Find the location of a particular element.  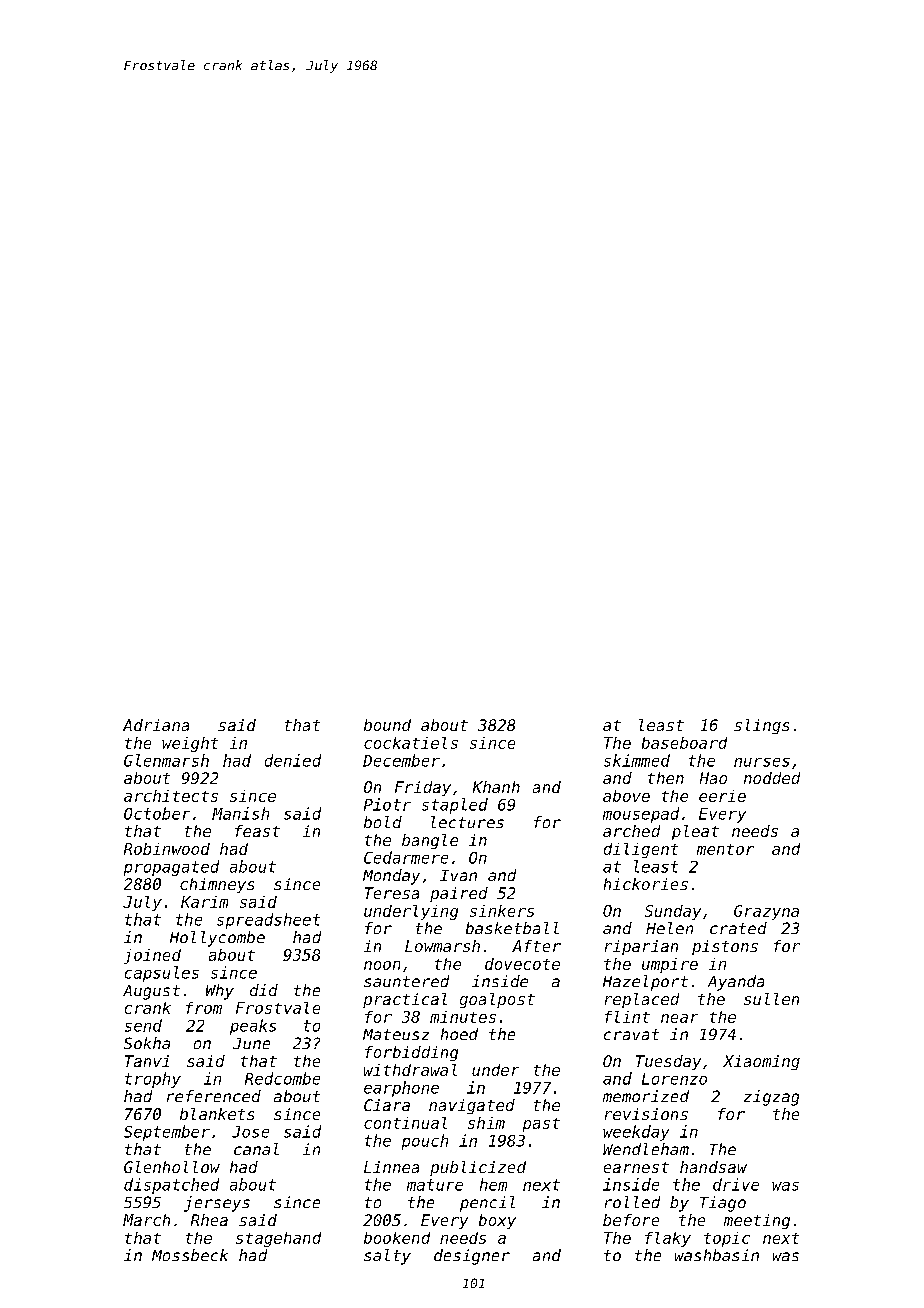

skimmed is located at coordinates (637, 760).
